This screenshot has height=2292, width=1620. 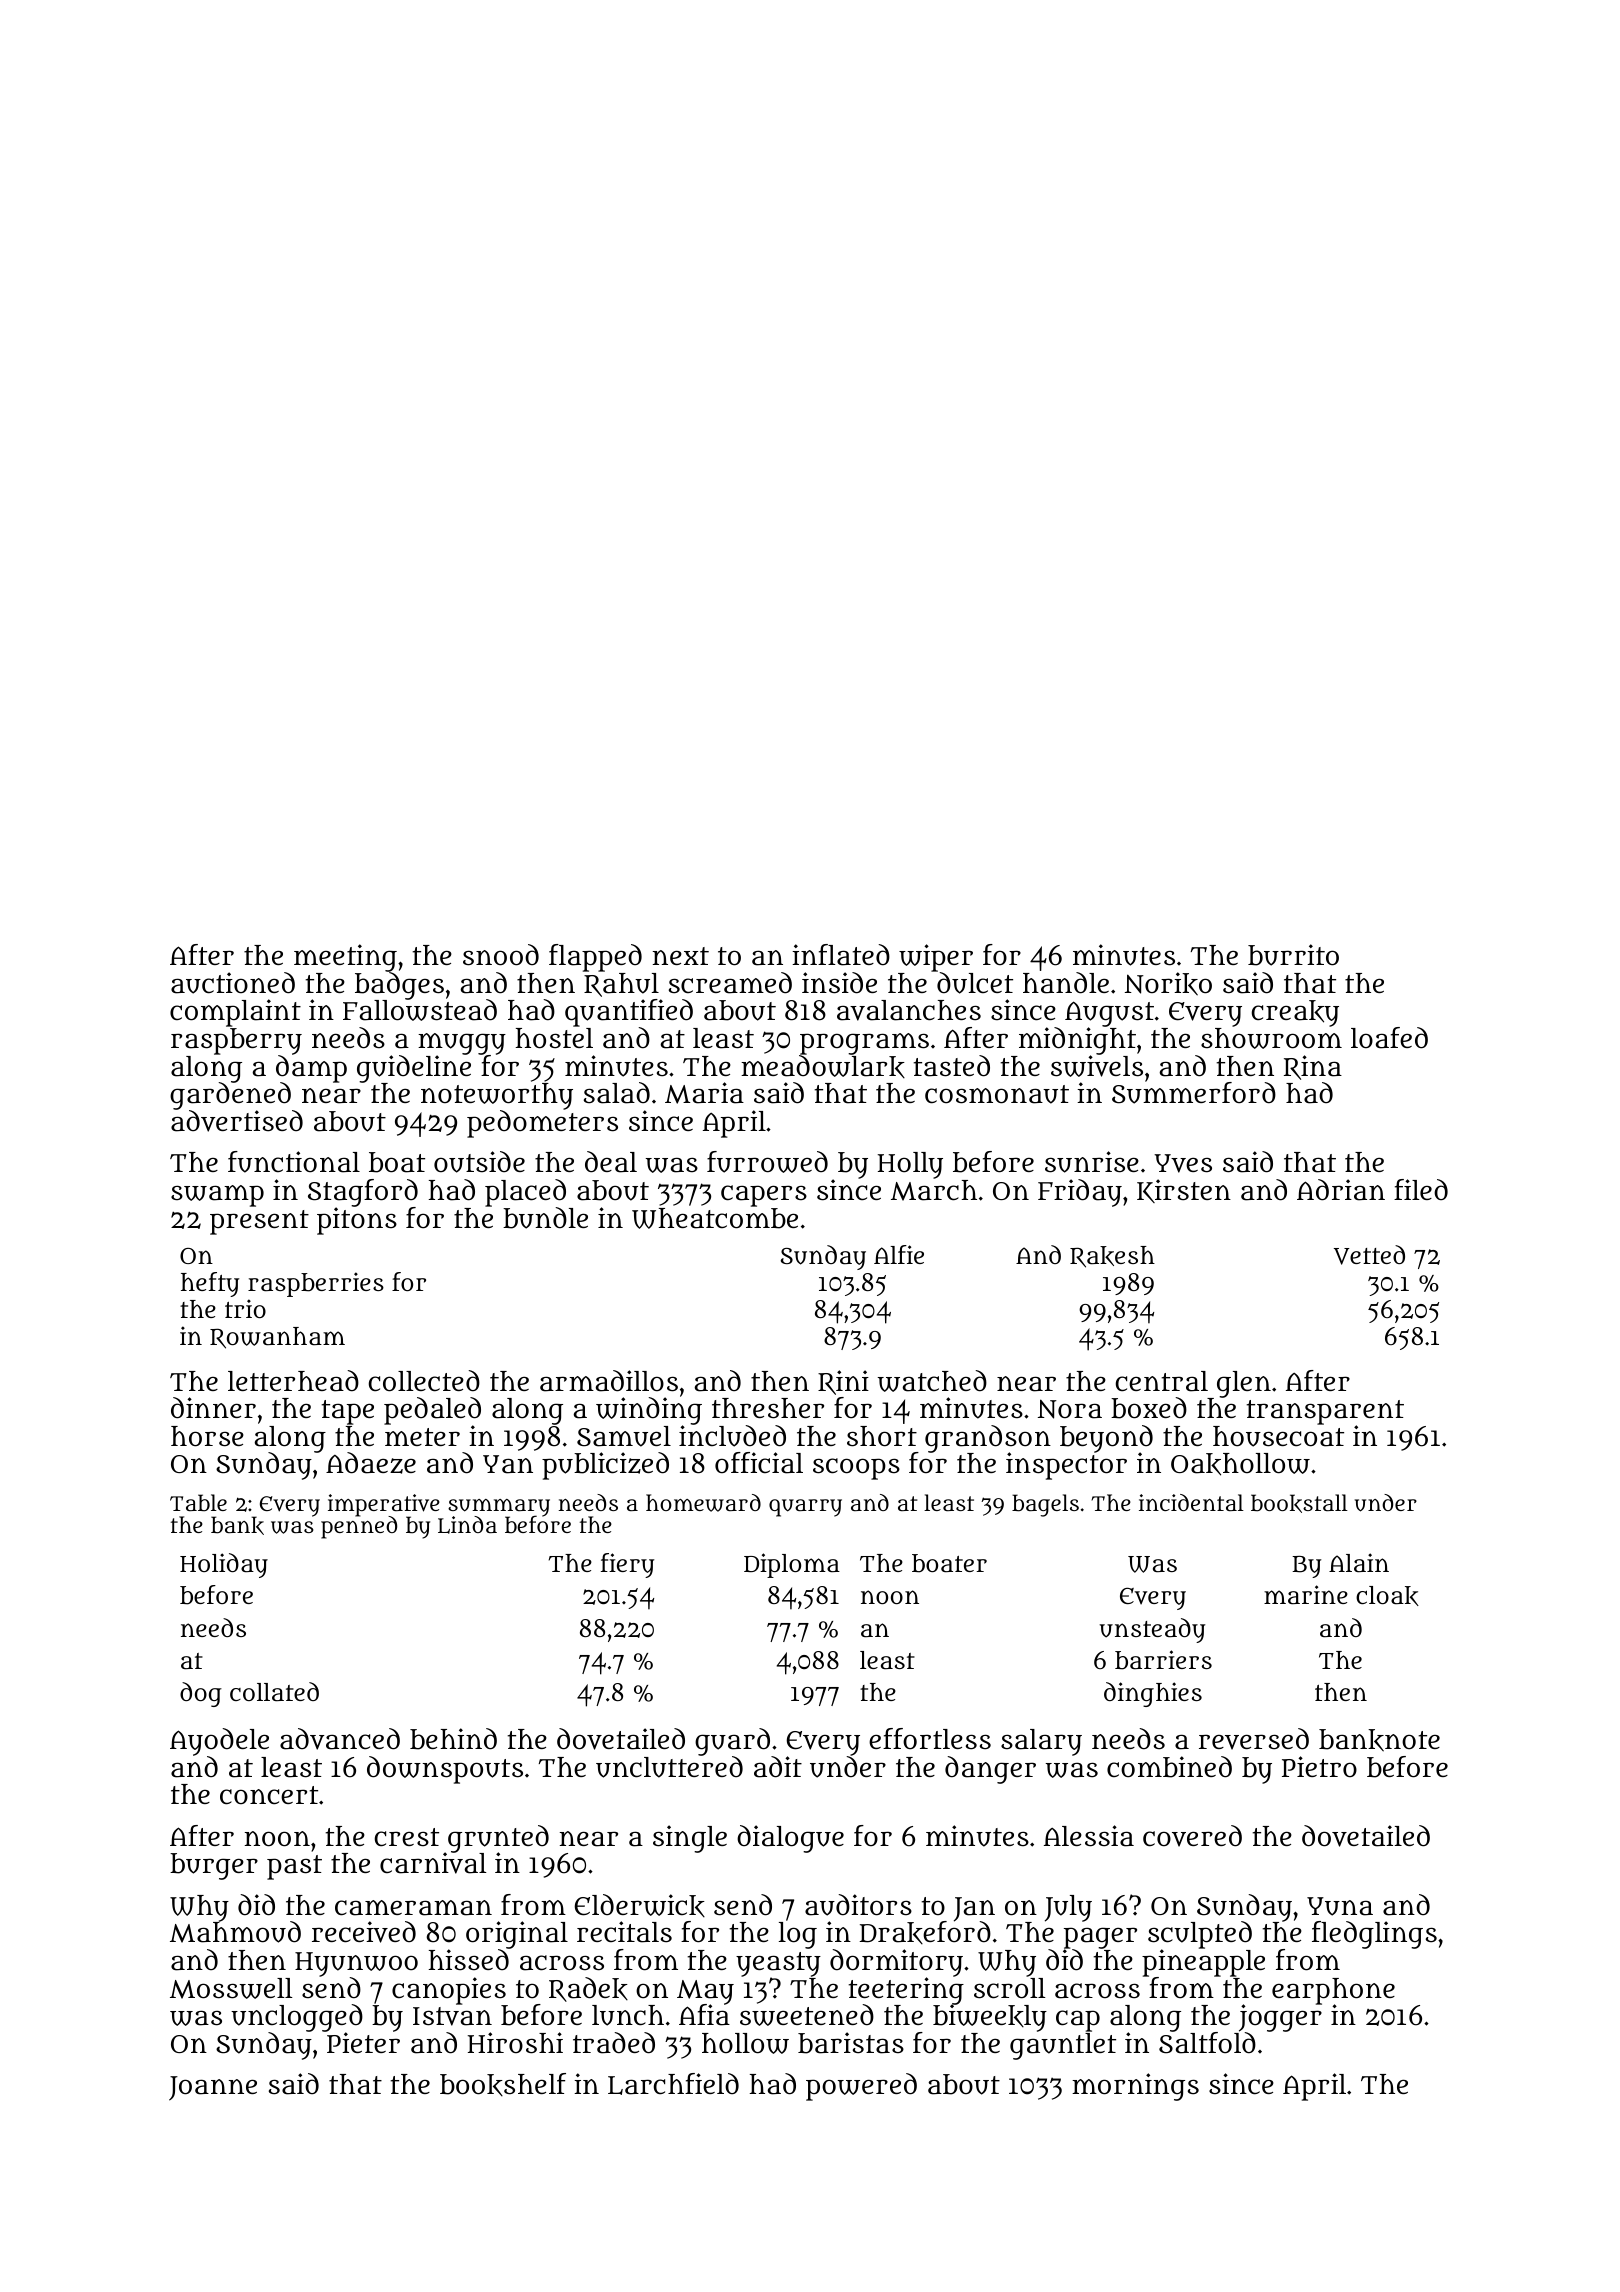 What do you see at coordinates (611, 1162) in the screenshot?
I see `deal` at bounding box center [611, 1162].
